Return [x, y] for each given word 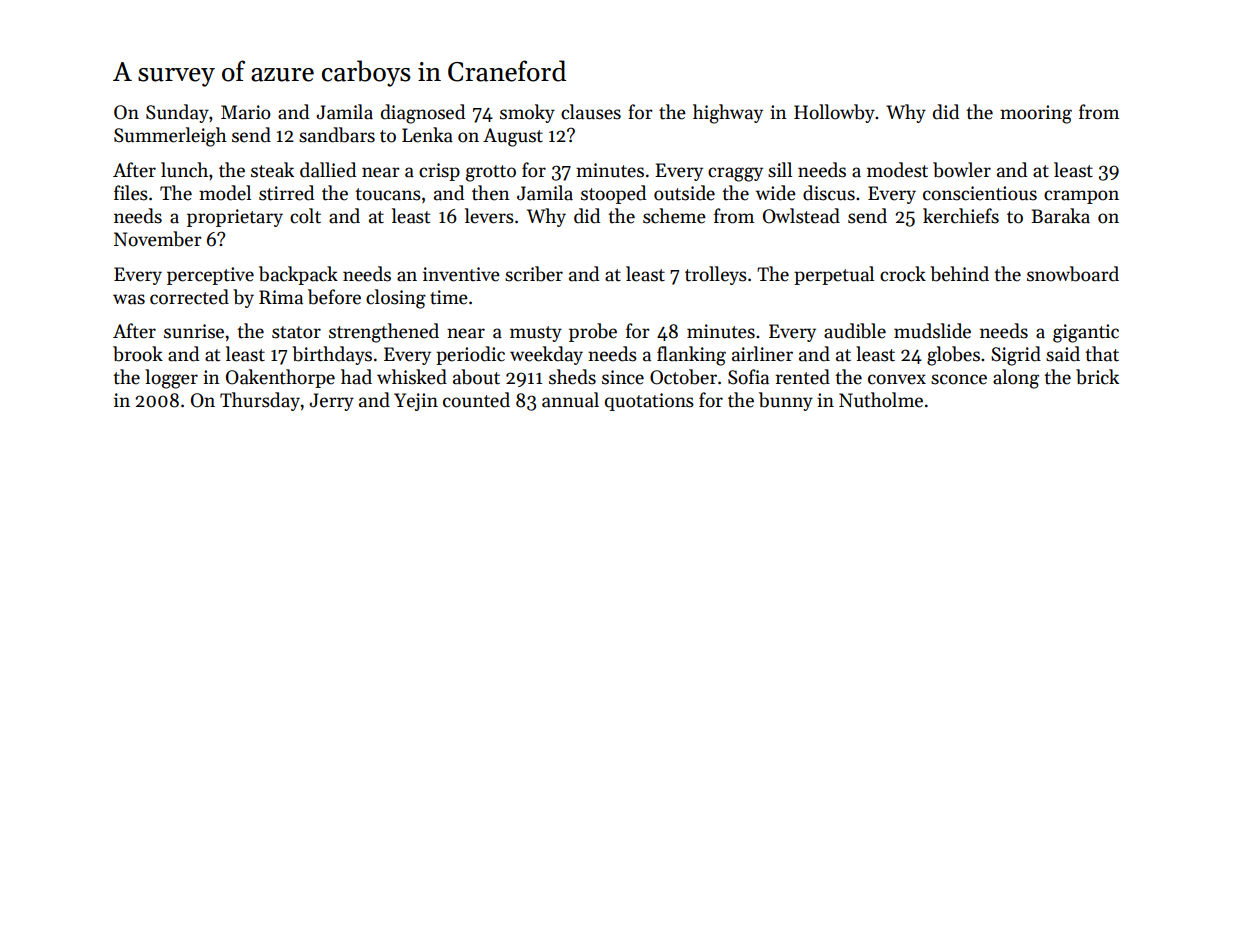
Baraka [1060, 216]
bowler [962, 170]
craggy [735, 174]
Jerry [331, 402]
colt [305, 216]
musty [536, 334]
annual [570, 400]
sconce [959, 379]
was [129, 299]
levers [489, 216]
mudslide [932, 331]
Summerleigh [170, 137]
